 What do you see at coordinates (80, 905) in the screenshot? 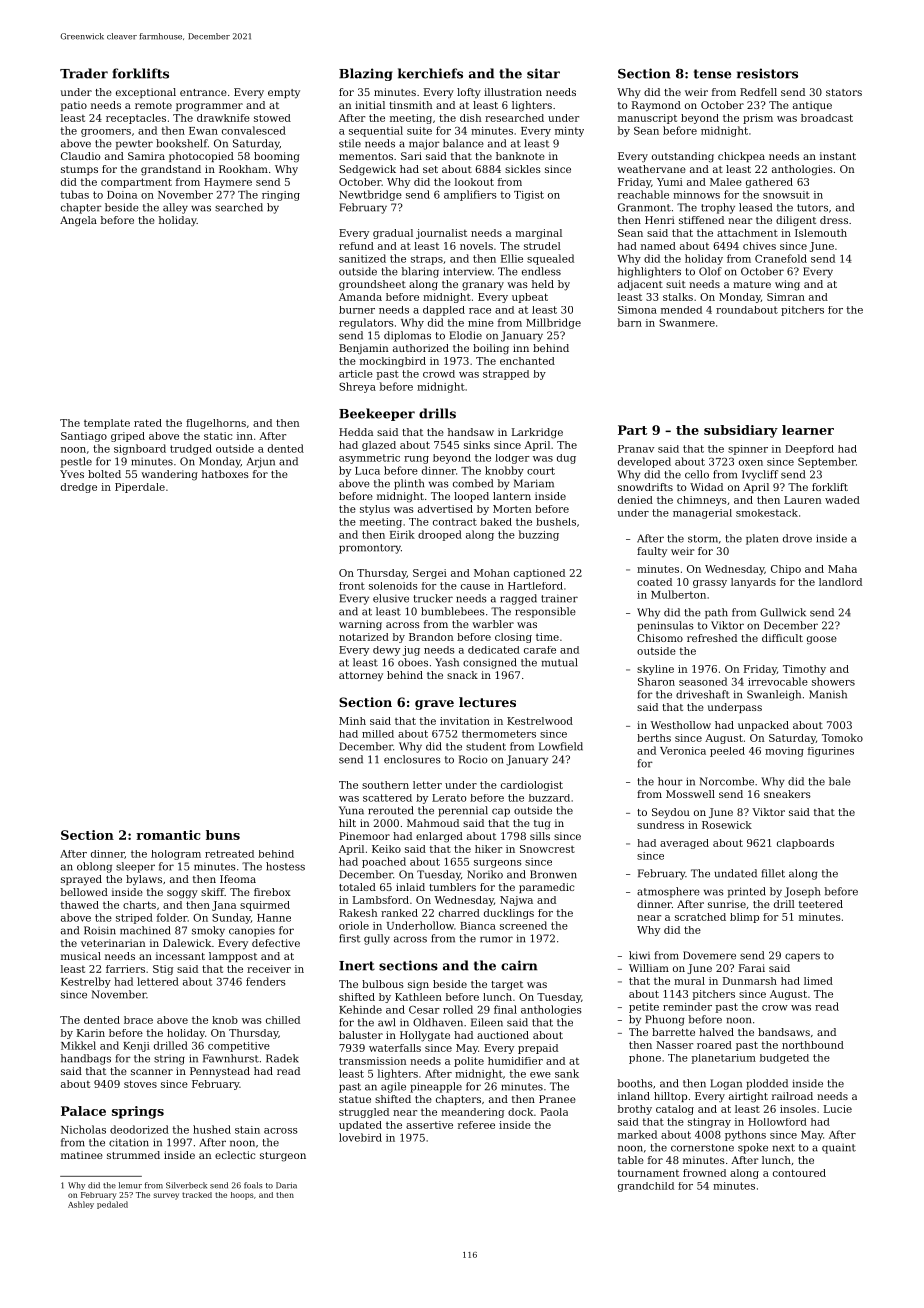
I see `thawed` at bounding box center [80, 905].
